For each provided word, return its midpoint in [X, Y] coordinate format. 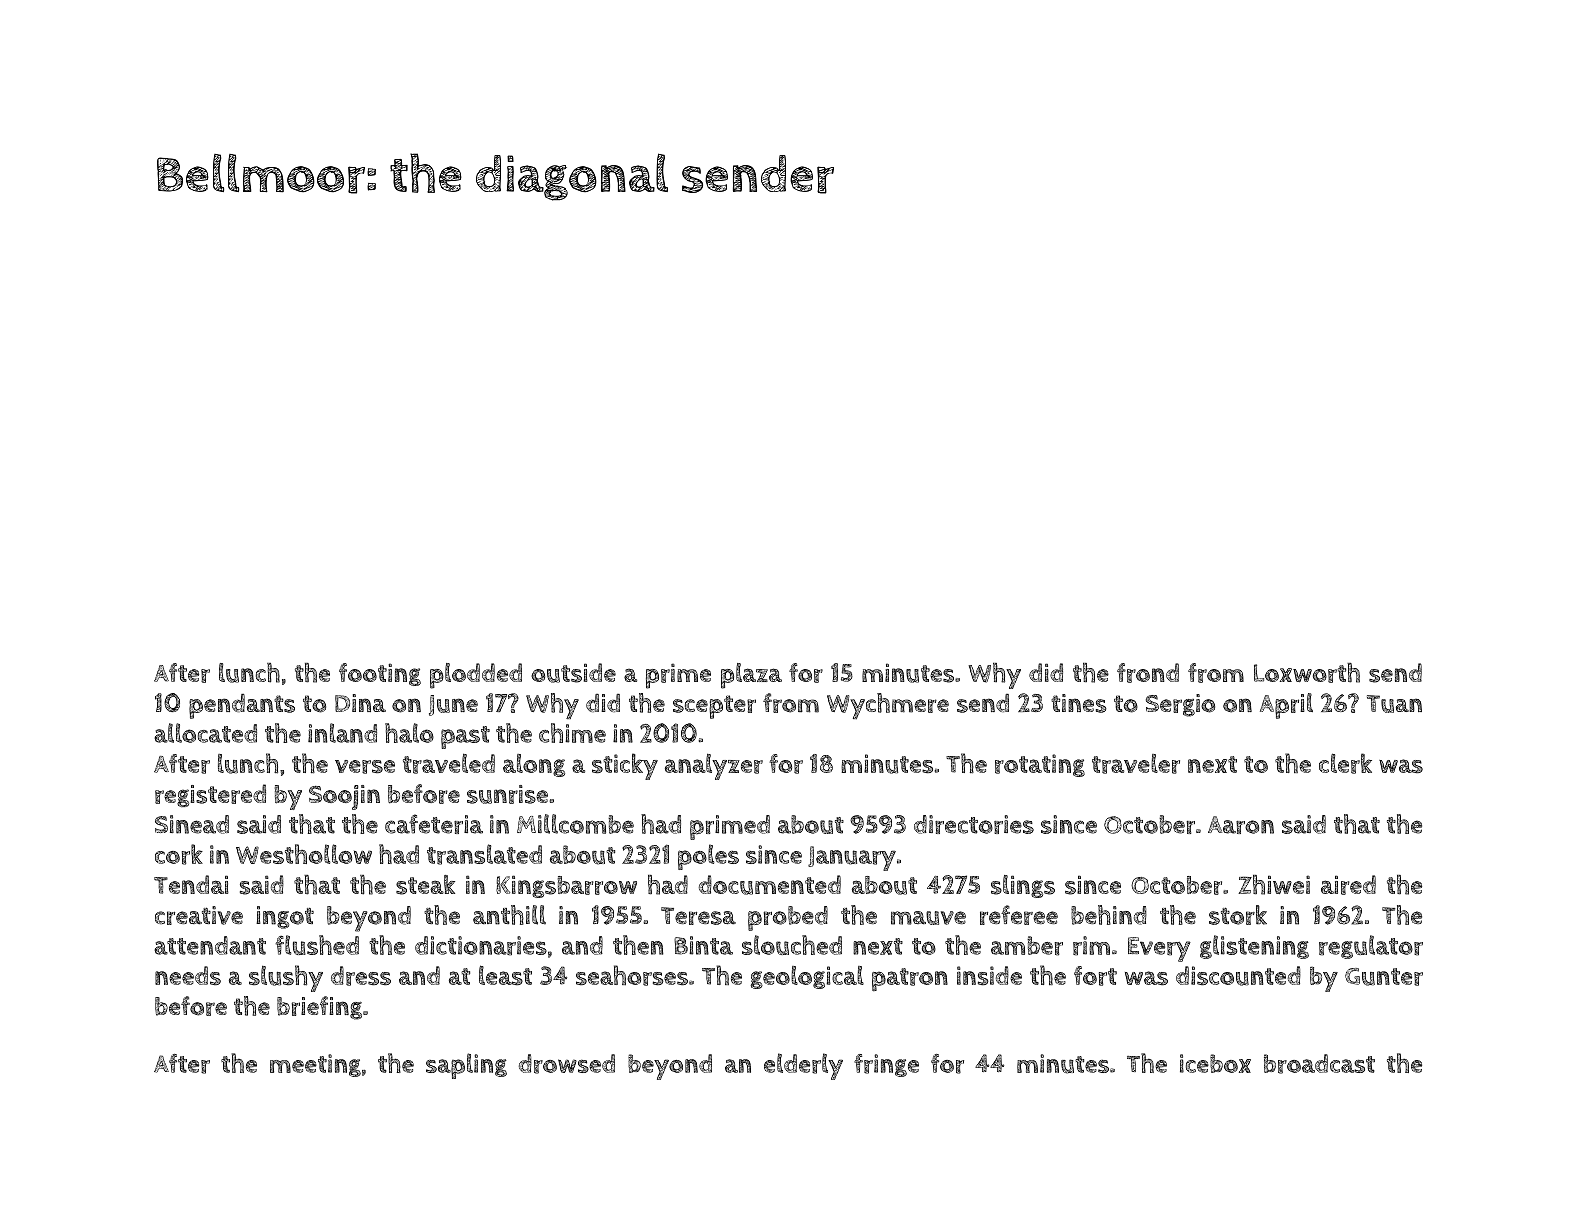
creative [199, 915]
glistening [1254, 947]
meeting [315, 1065]
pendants [242, 706]
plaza [751, 676]
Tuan [1394, 704]
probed [788, 918]
